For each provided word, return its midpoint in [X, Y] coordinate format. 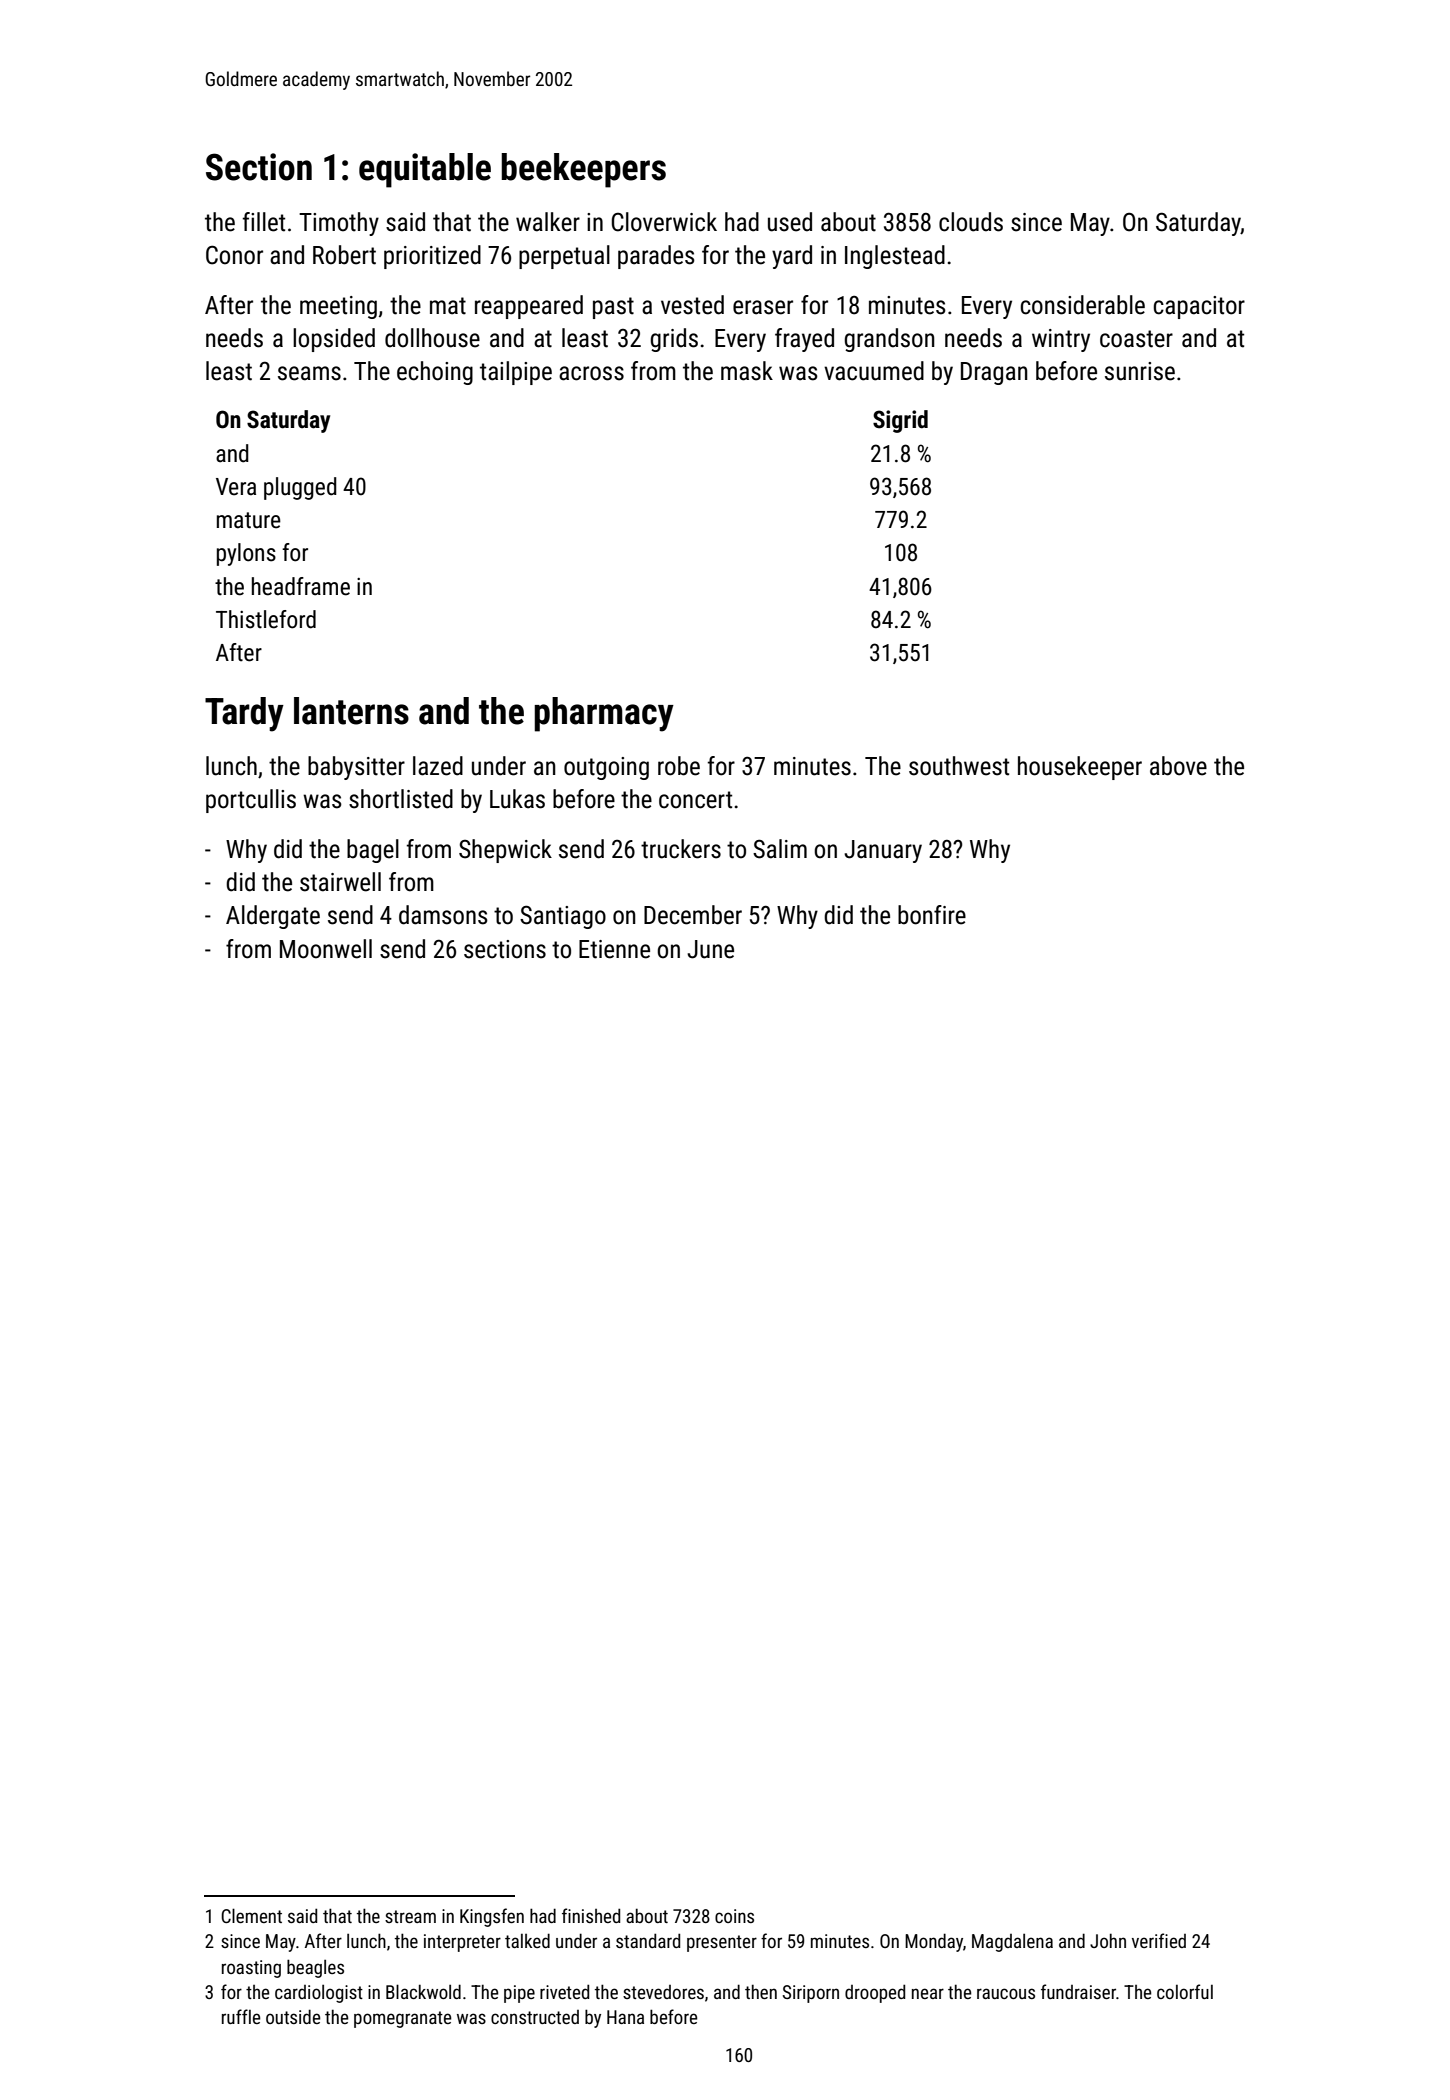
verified [1159, 1940]
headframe [301, 586]
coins [734, 1916]
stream [410, 1916]
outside [293, 2016]
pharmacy [604, 714]
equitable [425, 170]
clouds [971, 222]
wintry [1061, 340]
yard [792, 257]
